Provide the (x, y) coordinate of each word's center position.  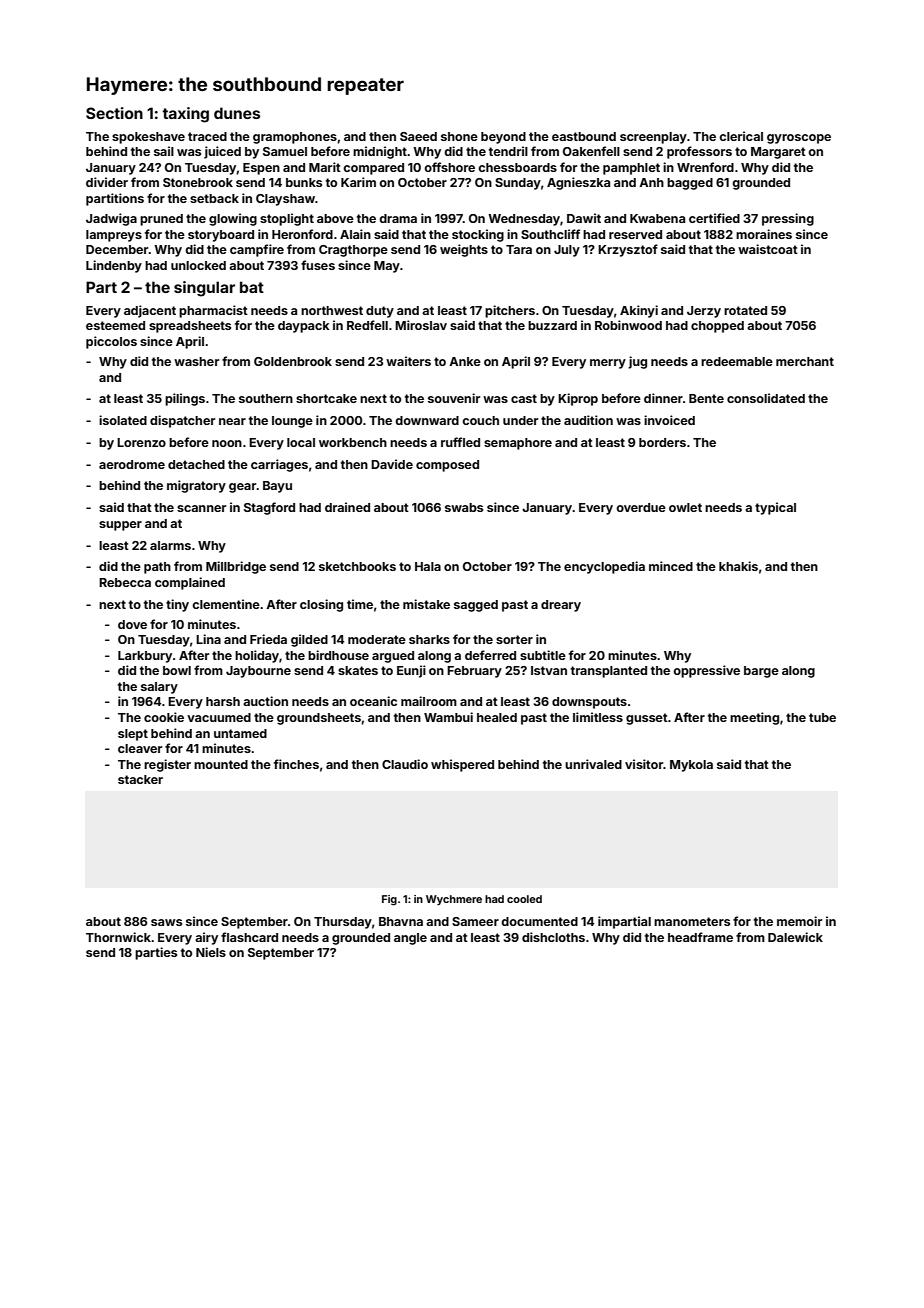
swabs (464, 507)
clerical (741, 136)
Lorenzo (141, 442)
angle (410, 939)
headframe (700, 937)
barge (761, 672)
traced (207, 136)
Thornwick (118, 937)
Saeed (418, 136)
